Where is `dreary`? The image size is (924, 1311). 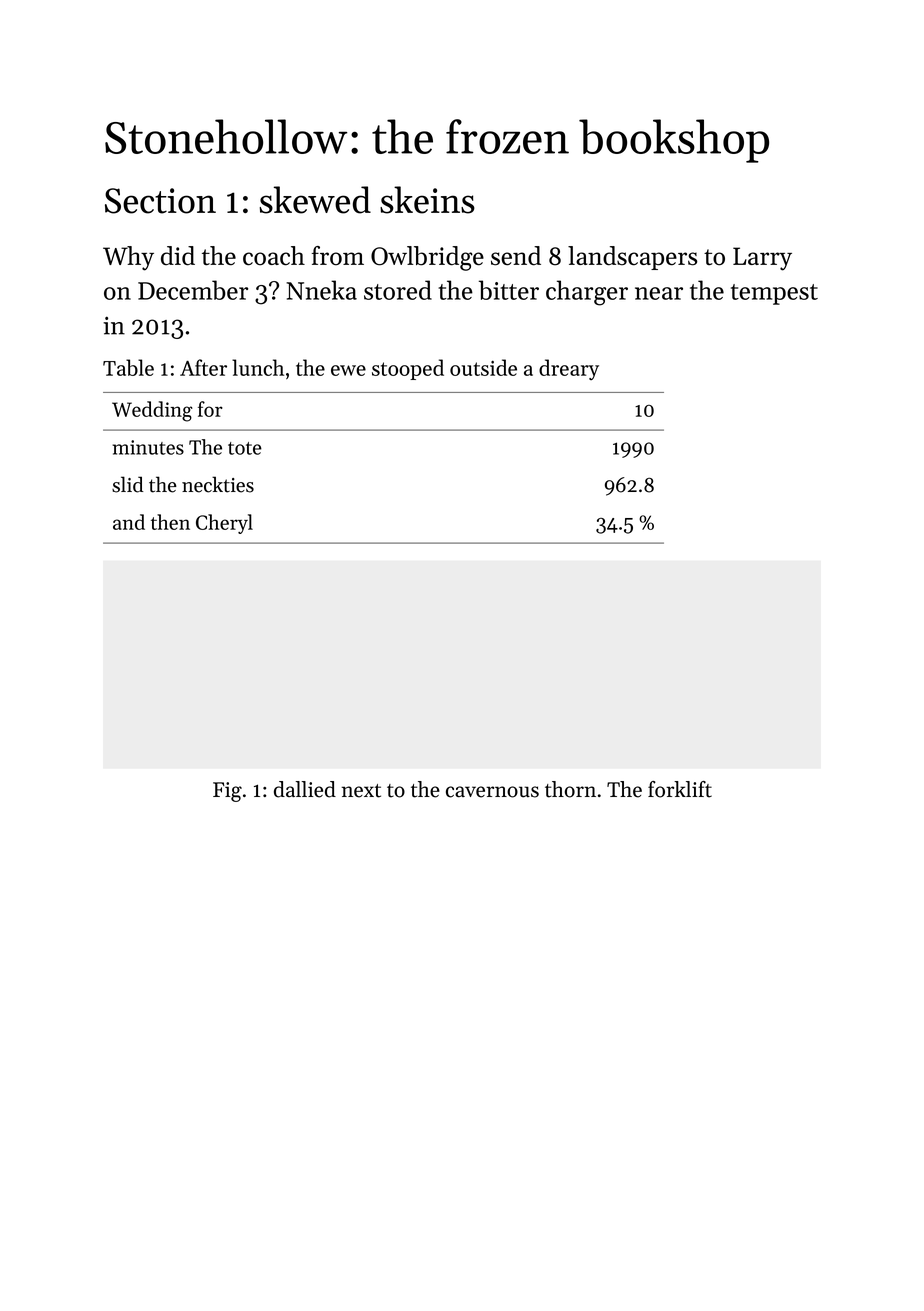 dreary is located at coordinates (569, 369).
